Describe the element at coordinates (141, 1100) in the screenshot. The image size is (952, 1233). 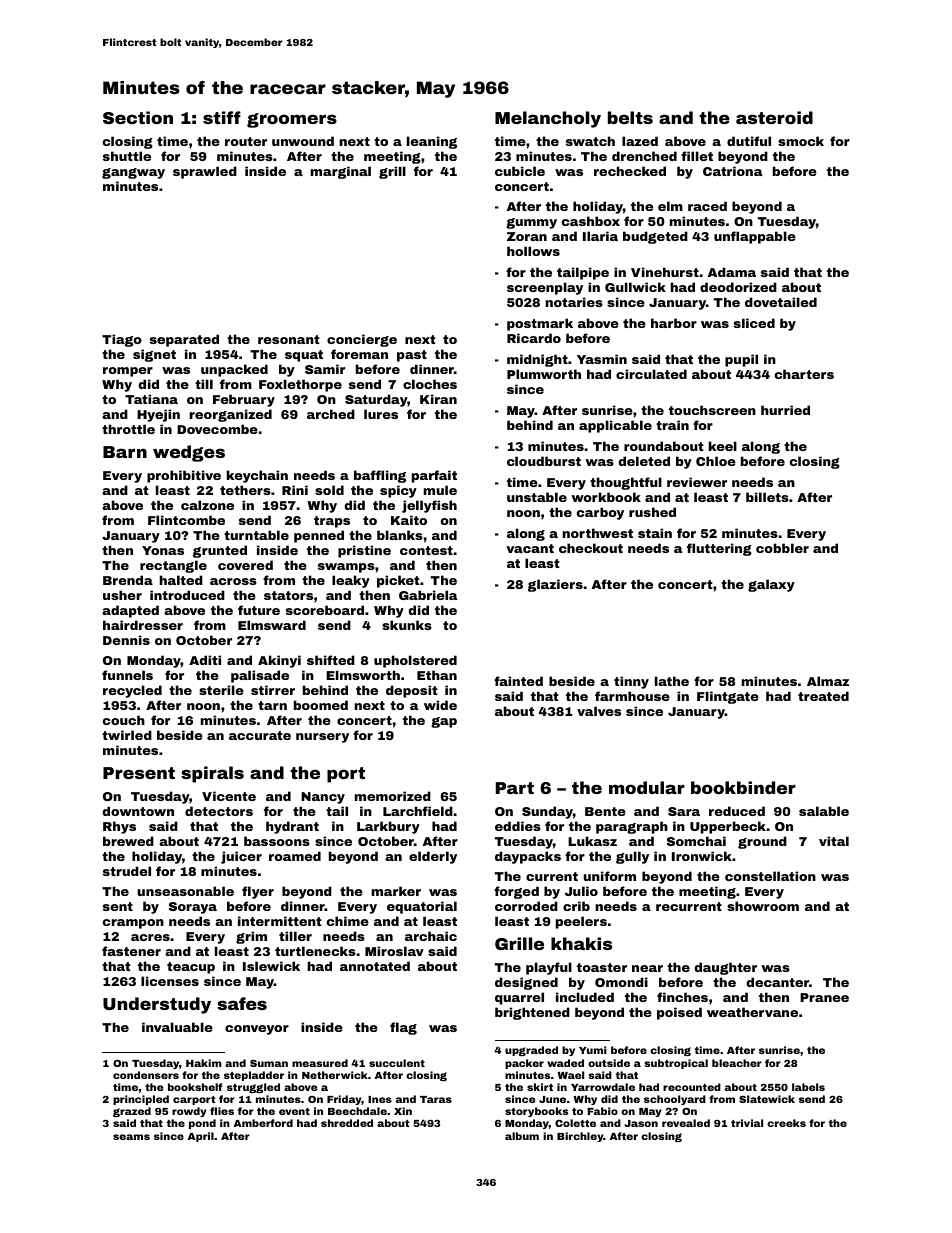
I see `principled` at that location.
